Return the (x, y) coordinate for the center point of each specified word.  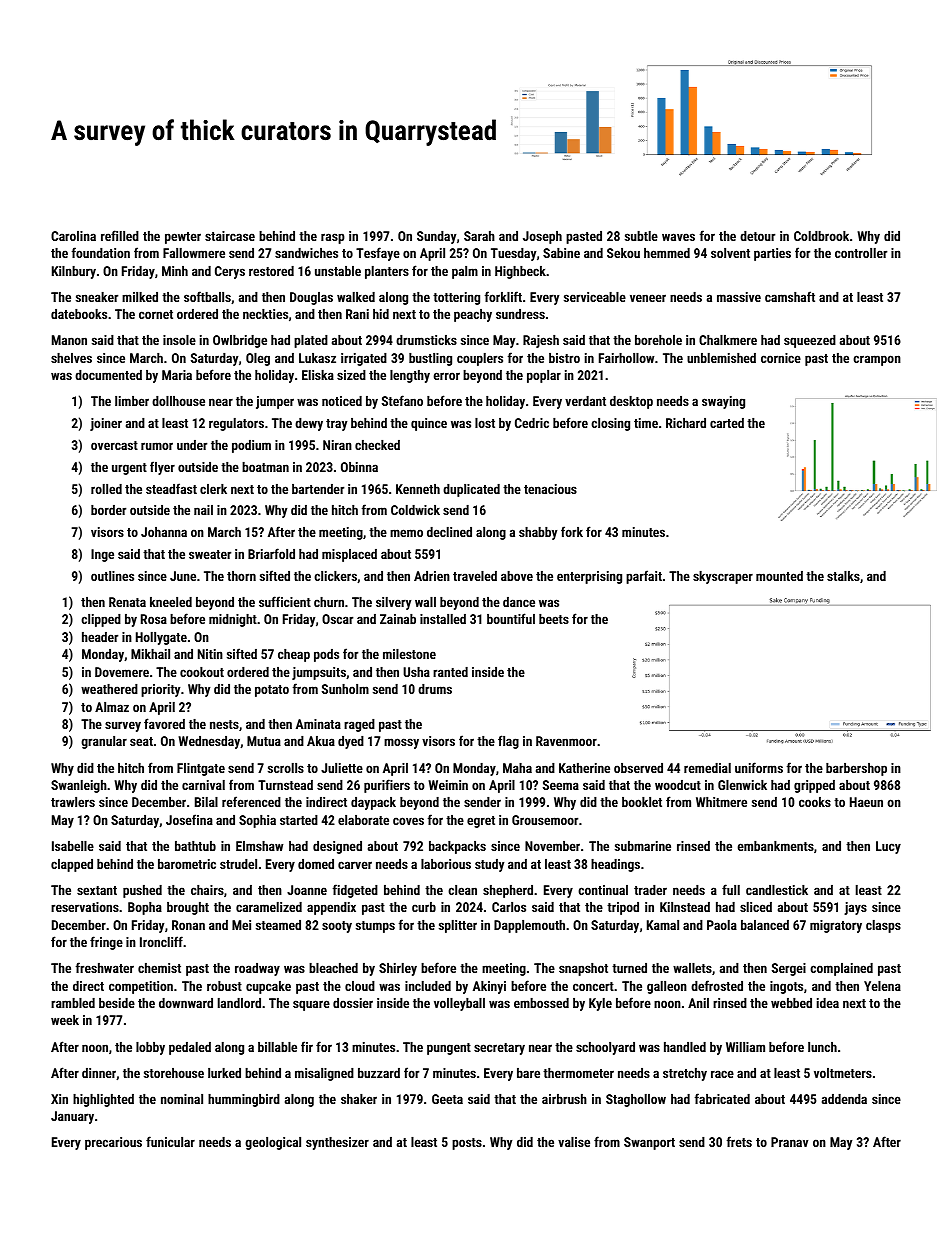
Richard (686, 423)
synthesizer (337, 1143)
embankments (776, 846)
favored (164, 723)
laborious (446, 864)
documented (108, 375)
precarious (113, 1143)
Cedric (532, 423)
